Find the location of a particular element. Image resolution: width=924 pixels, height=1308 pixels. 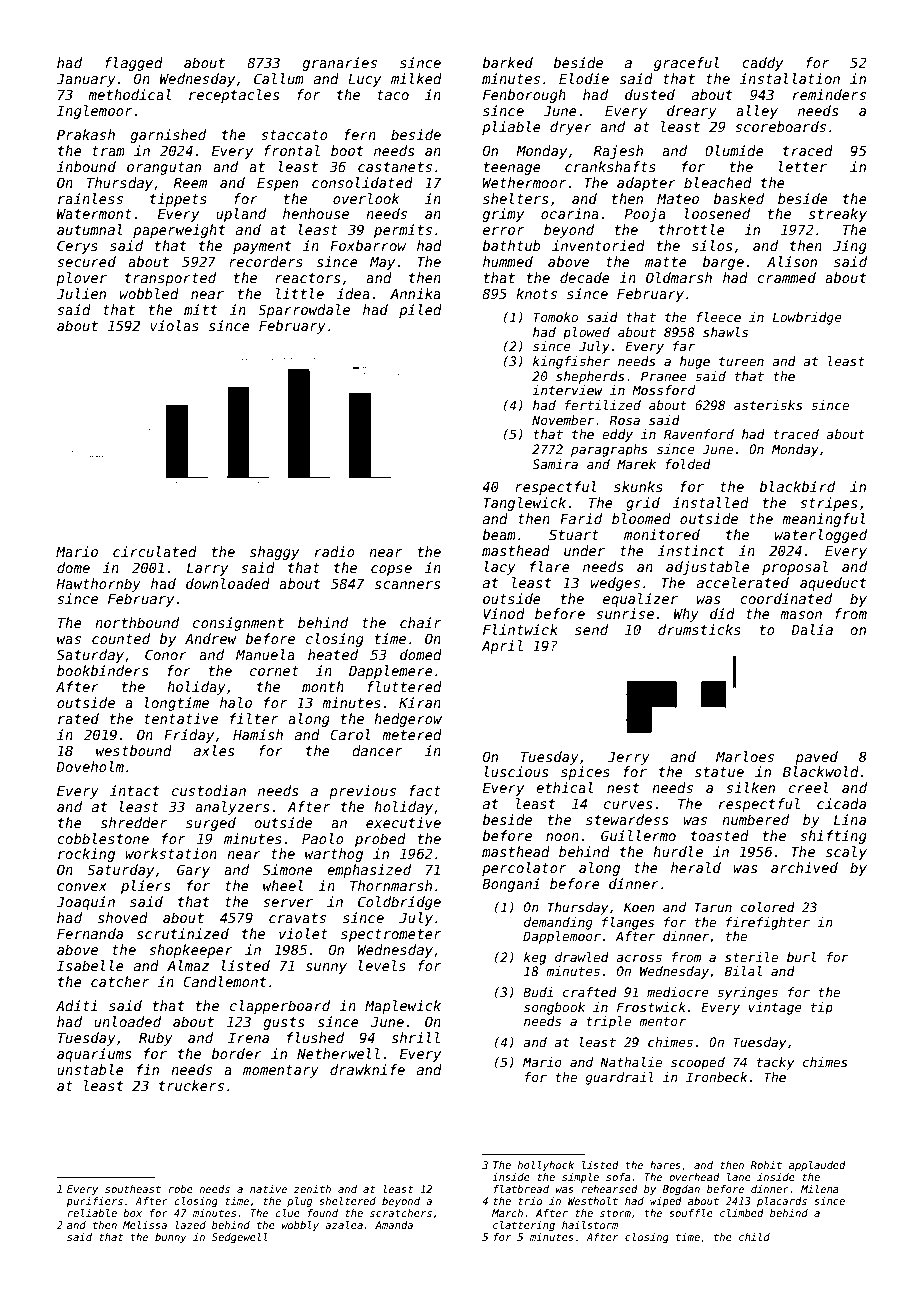

Sedgewell is located at coordinates (240, 1238).
